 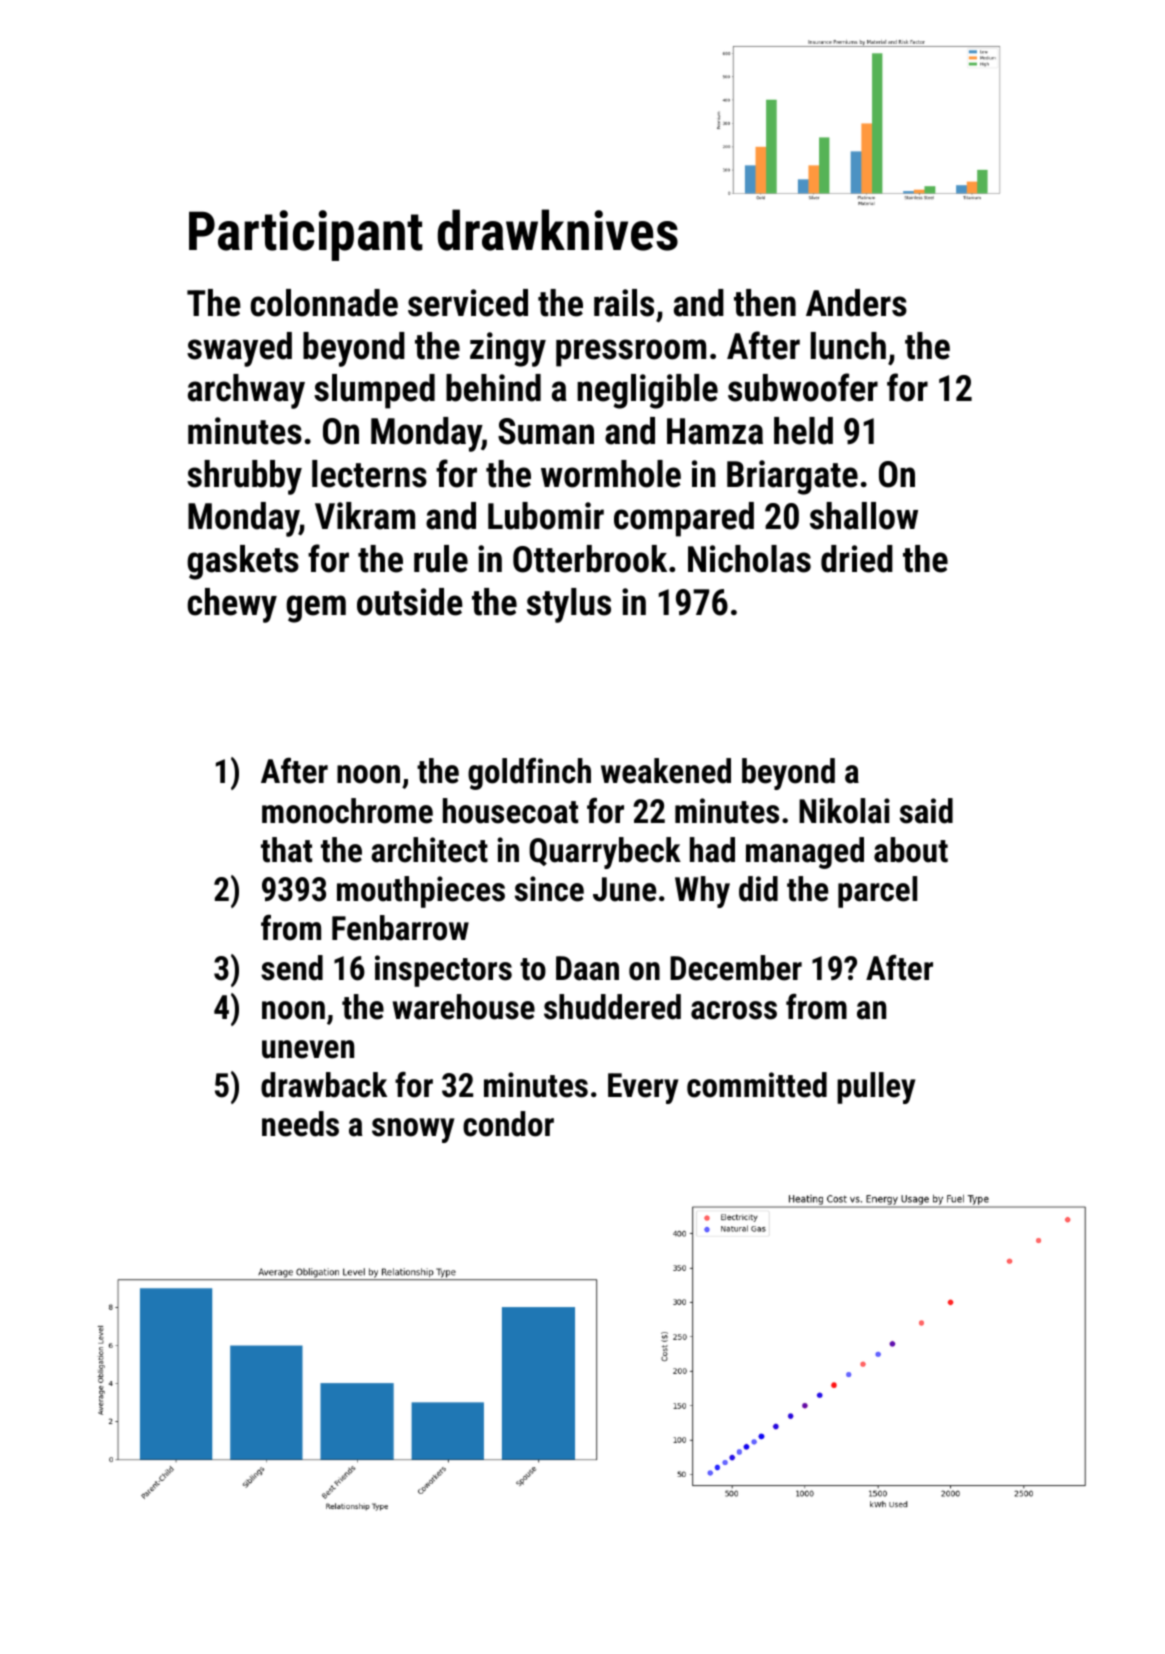 What do you see at coordinates (546, 431) in the screenshot?
I see `Suman` at bounding box center [546, 431].
